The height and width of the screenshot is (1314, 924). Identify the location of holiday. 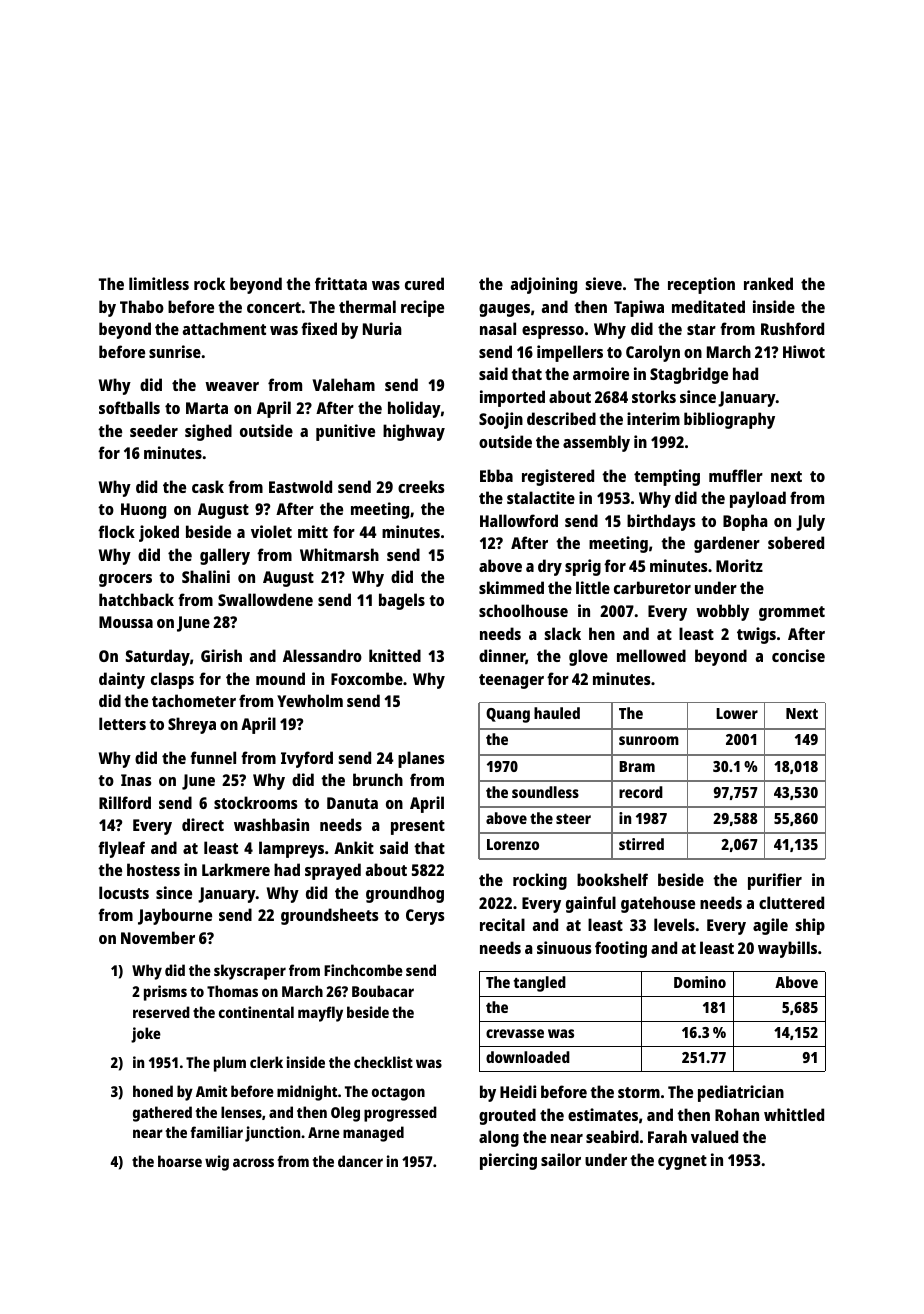
(414, 409).
